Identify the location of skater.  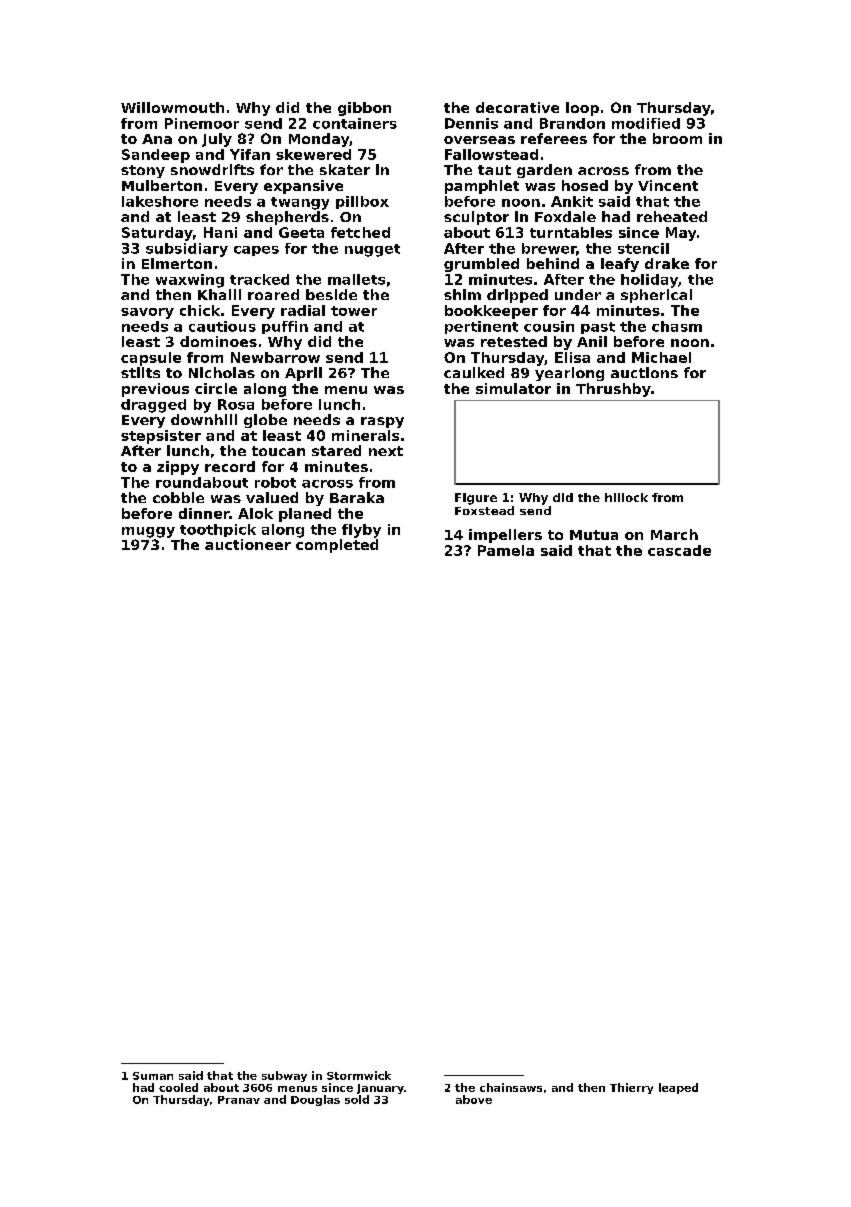
(345, 169).
